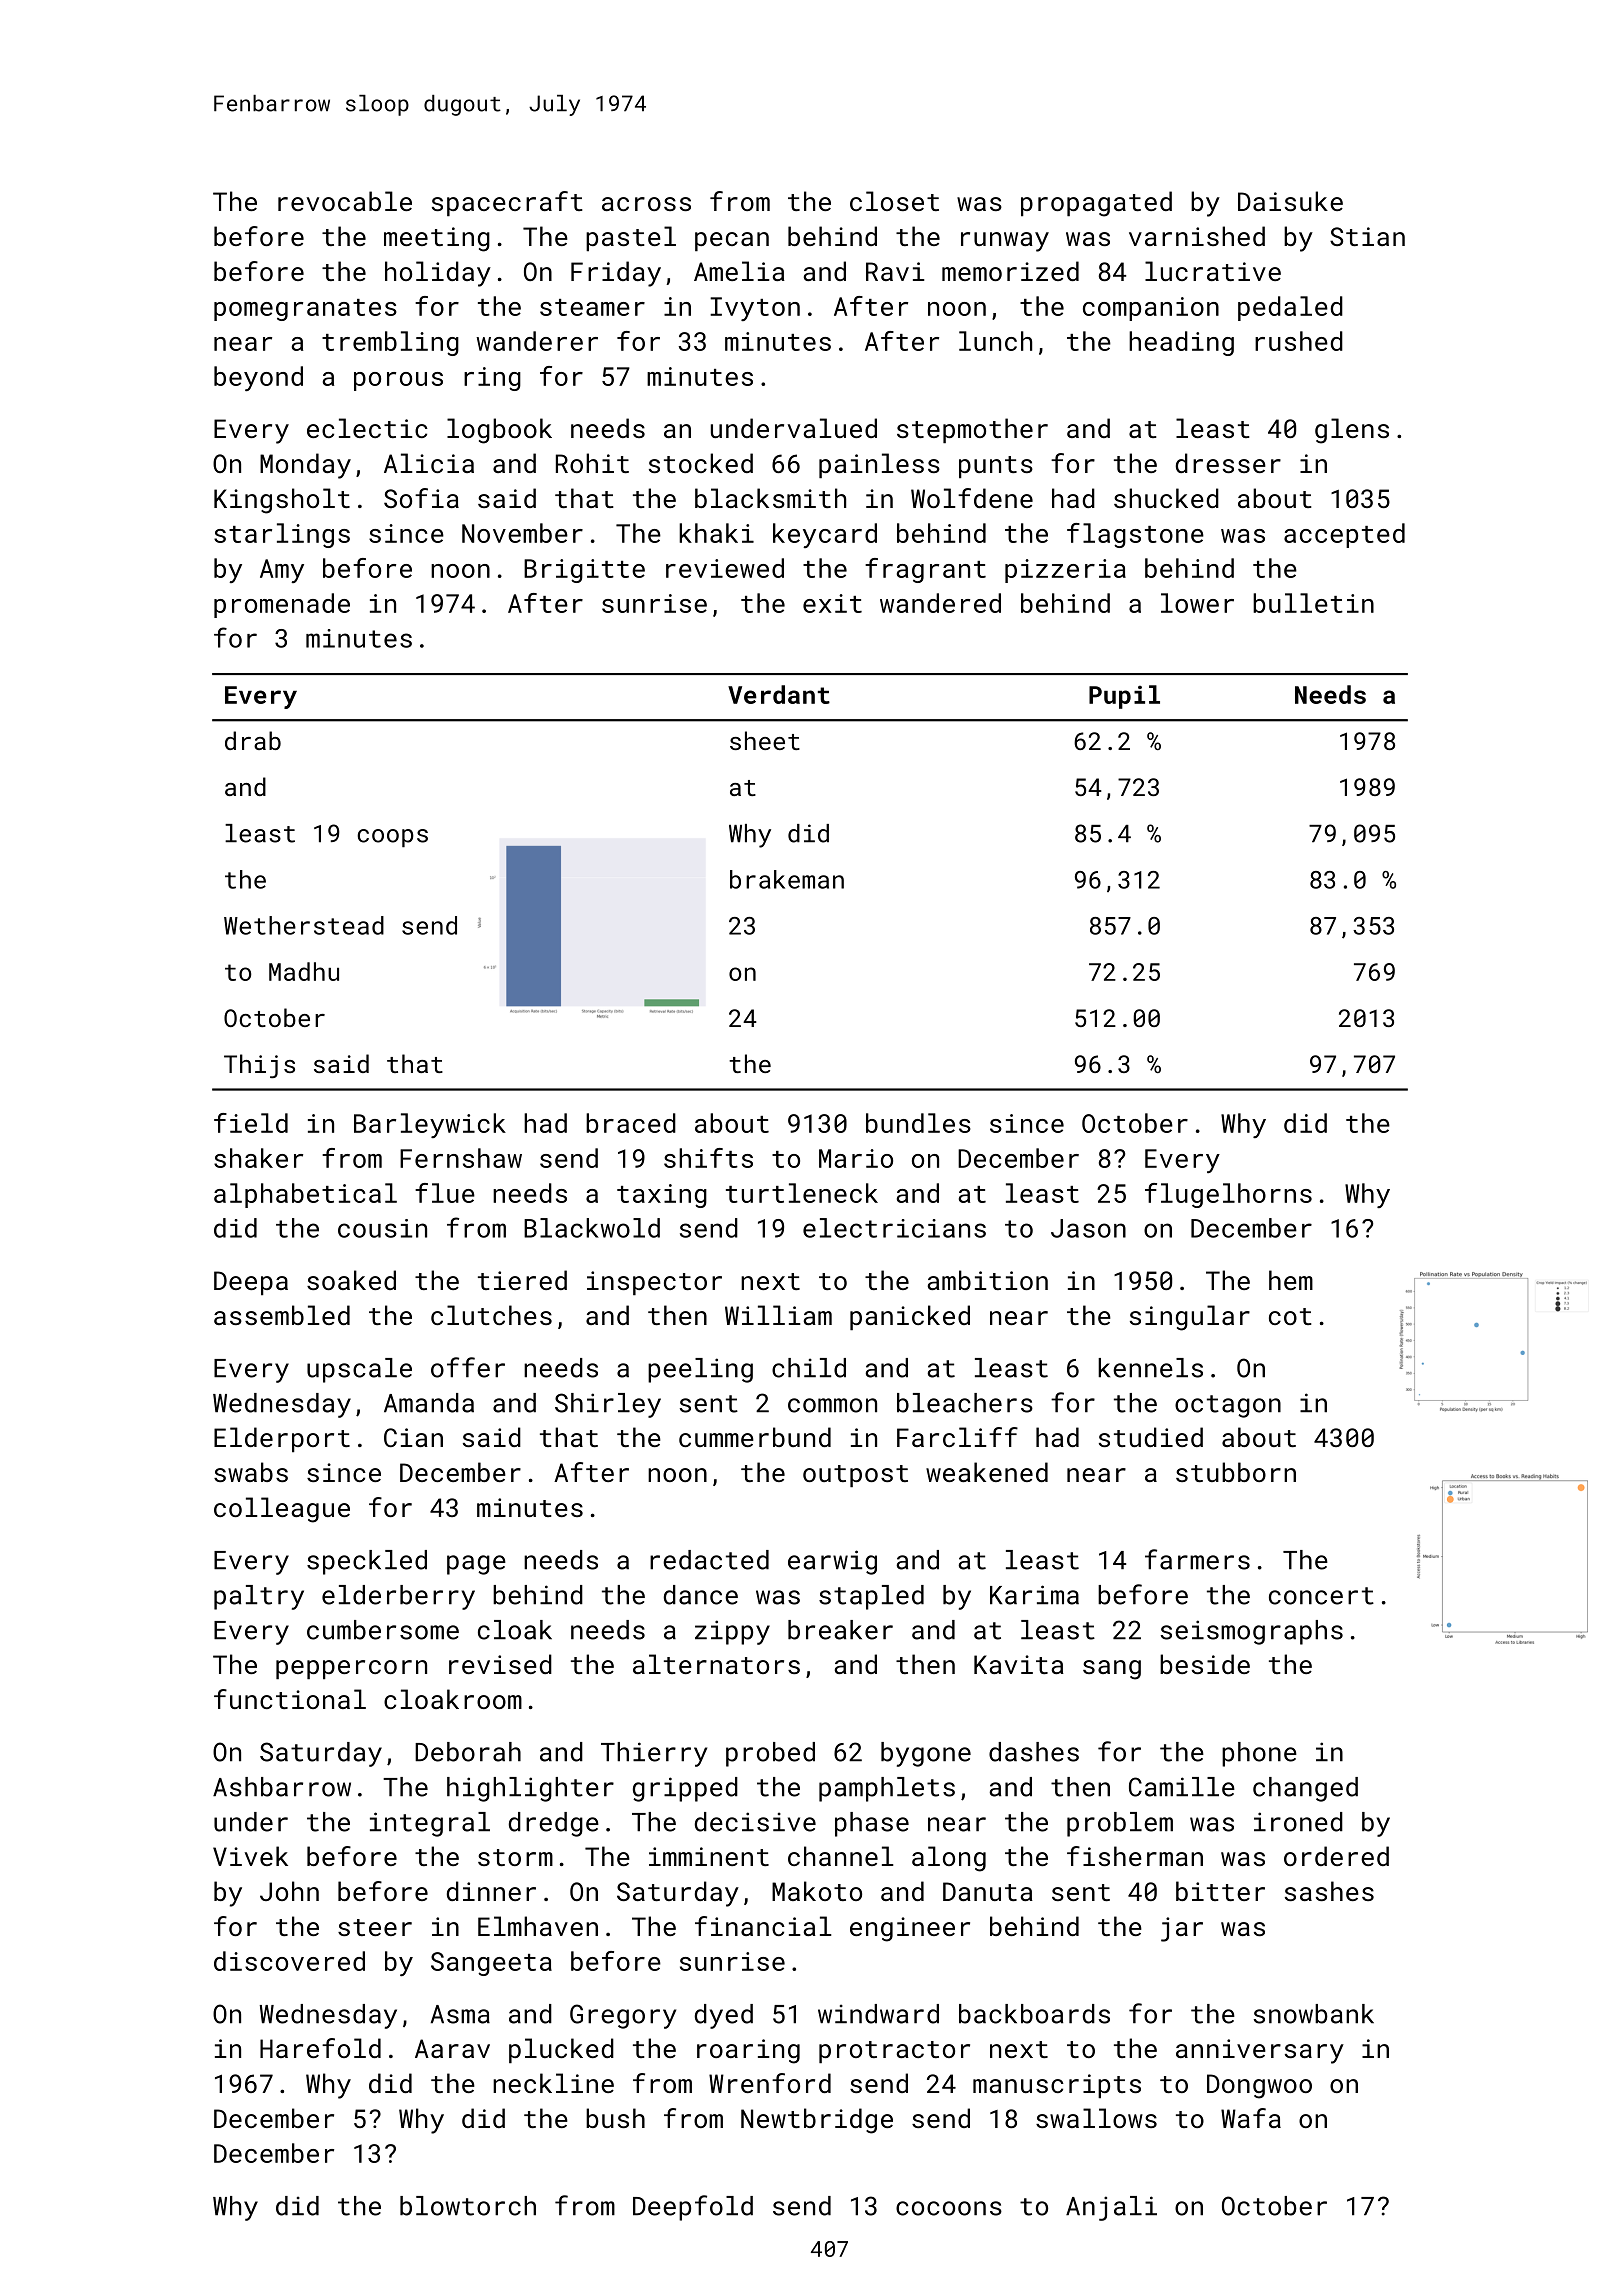  Describe the element at coordinates (1182, 1929) in the document. I see `jar` at that location.
